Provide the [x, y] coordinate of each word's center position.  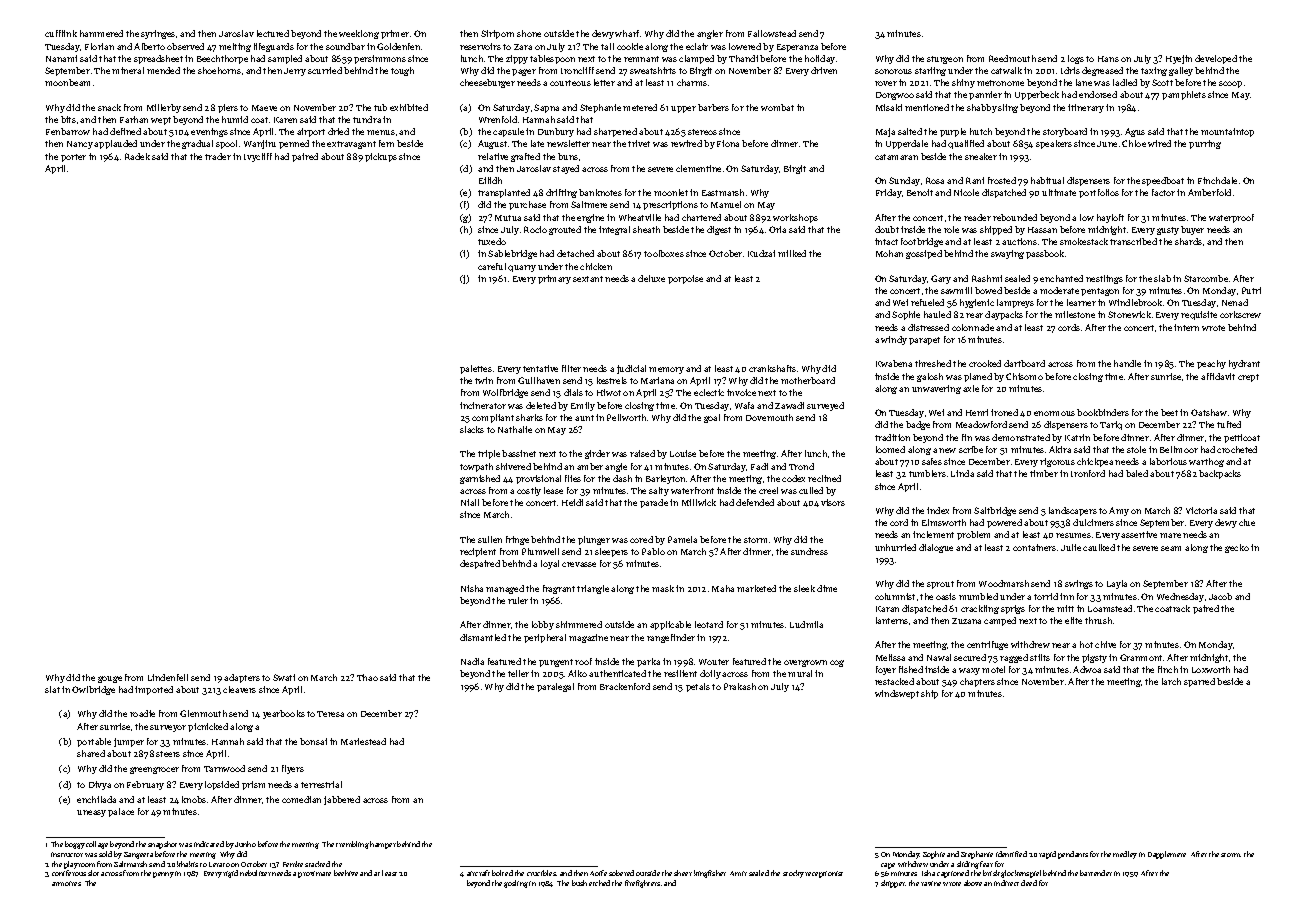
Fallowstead [772, 33]
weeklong [359, 34]
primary [554, 279]
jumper [129, 742]
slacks [472, 429]
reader [977, 217]
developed [1216, 59]
